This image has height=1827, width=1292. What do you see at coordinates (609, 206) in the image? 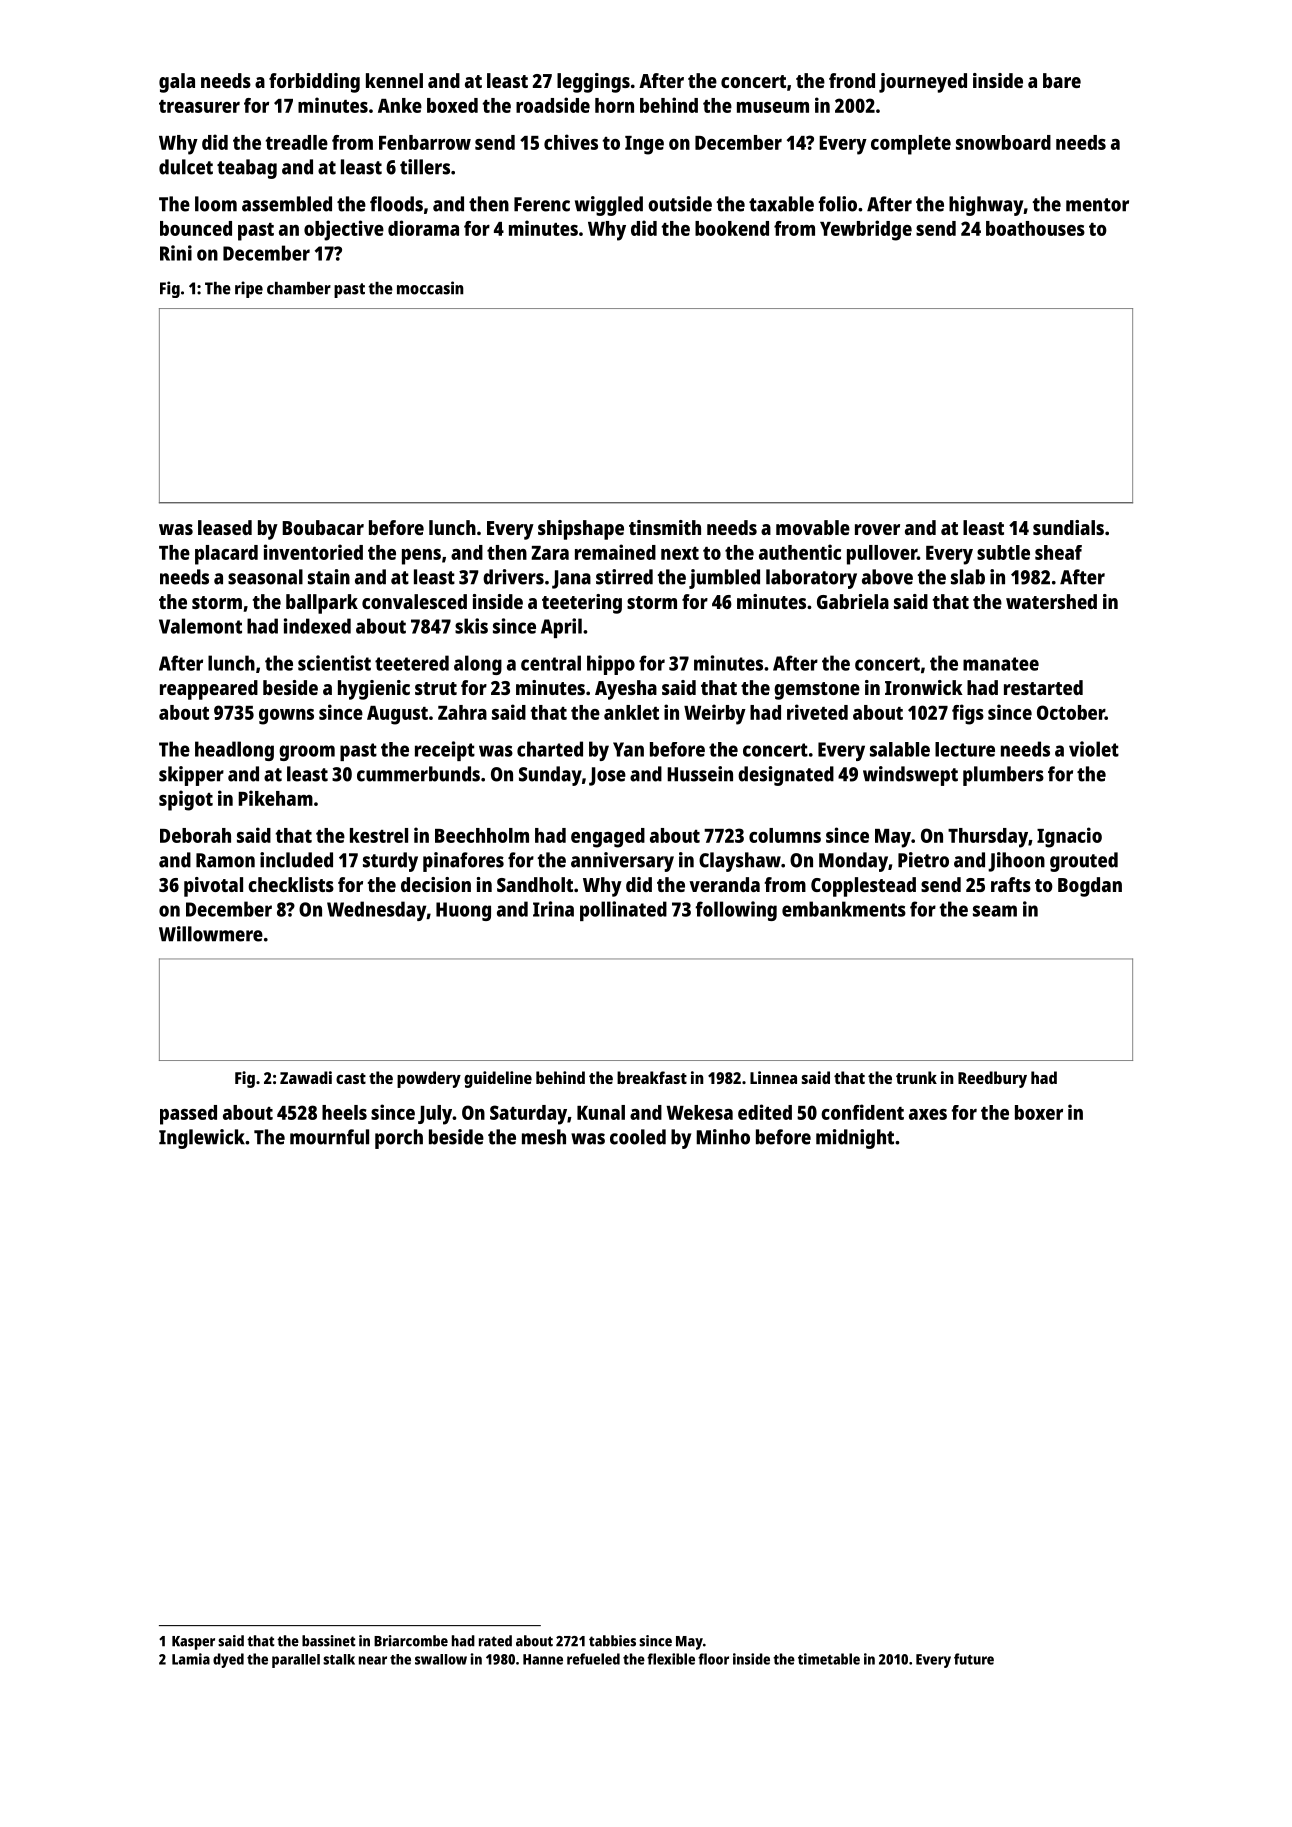
I see `wiggled` at bounding box center [609, 206].
